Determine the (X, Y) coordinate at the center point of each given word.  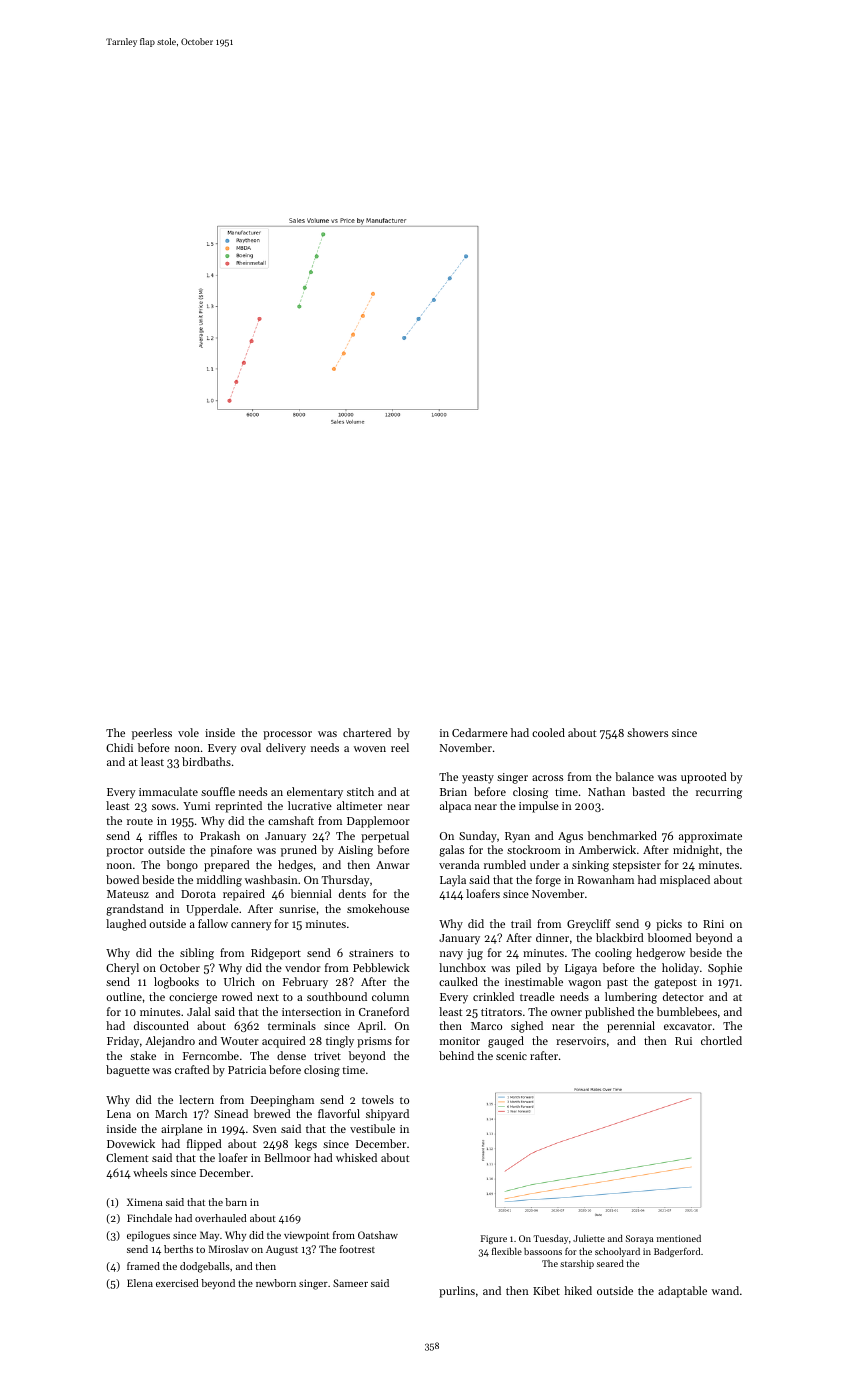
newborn (276, 1283)
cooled (548, 732)
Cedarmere (480, 732)
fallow (213, 923)
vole (188, 732)
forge (548, 881)
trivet (327, 1056)
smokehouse (378, 908)
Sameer (350, 1283)
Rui (683, 1041)
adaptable (682, 1292)
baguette (128, 1071)
